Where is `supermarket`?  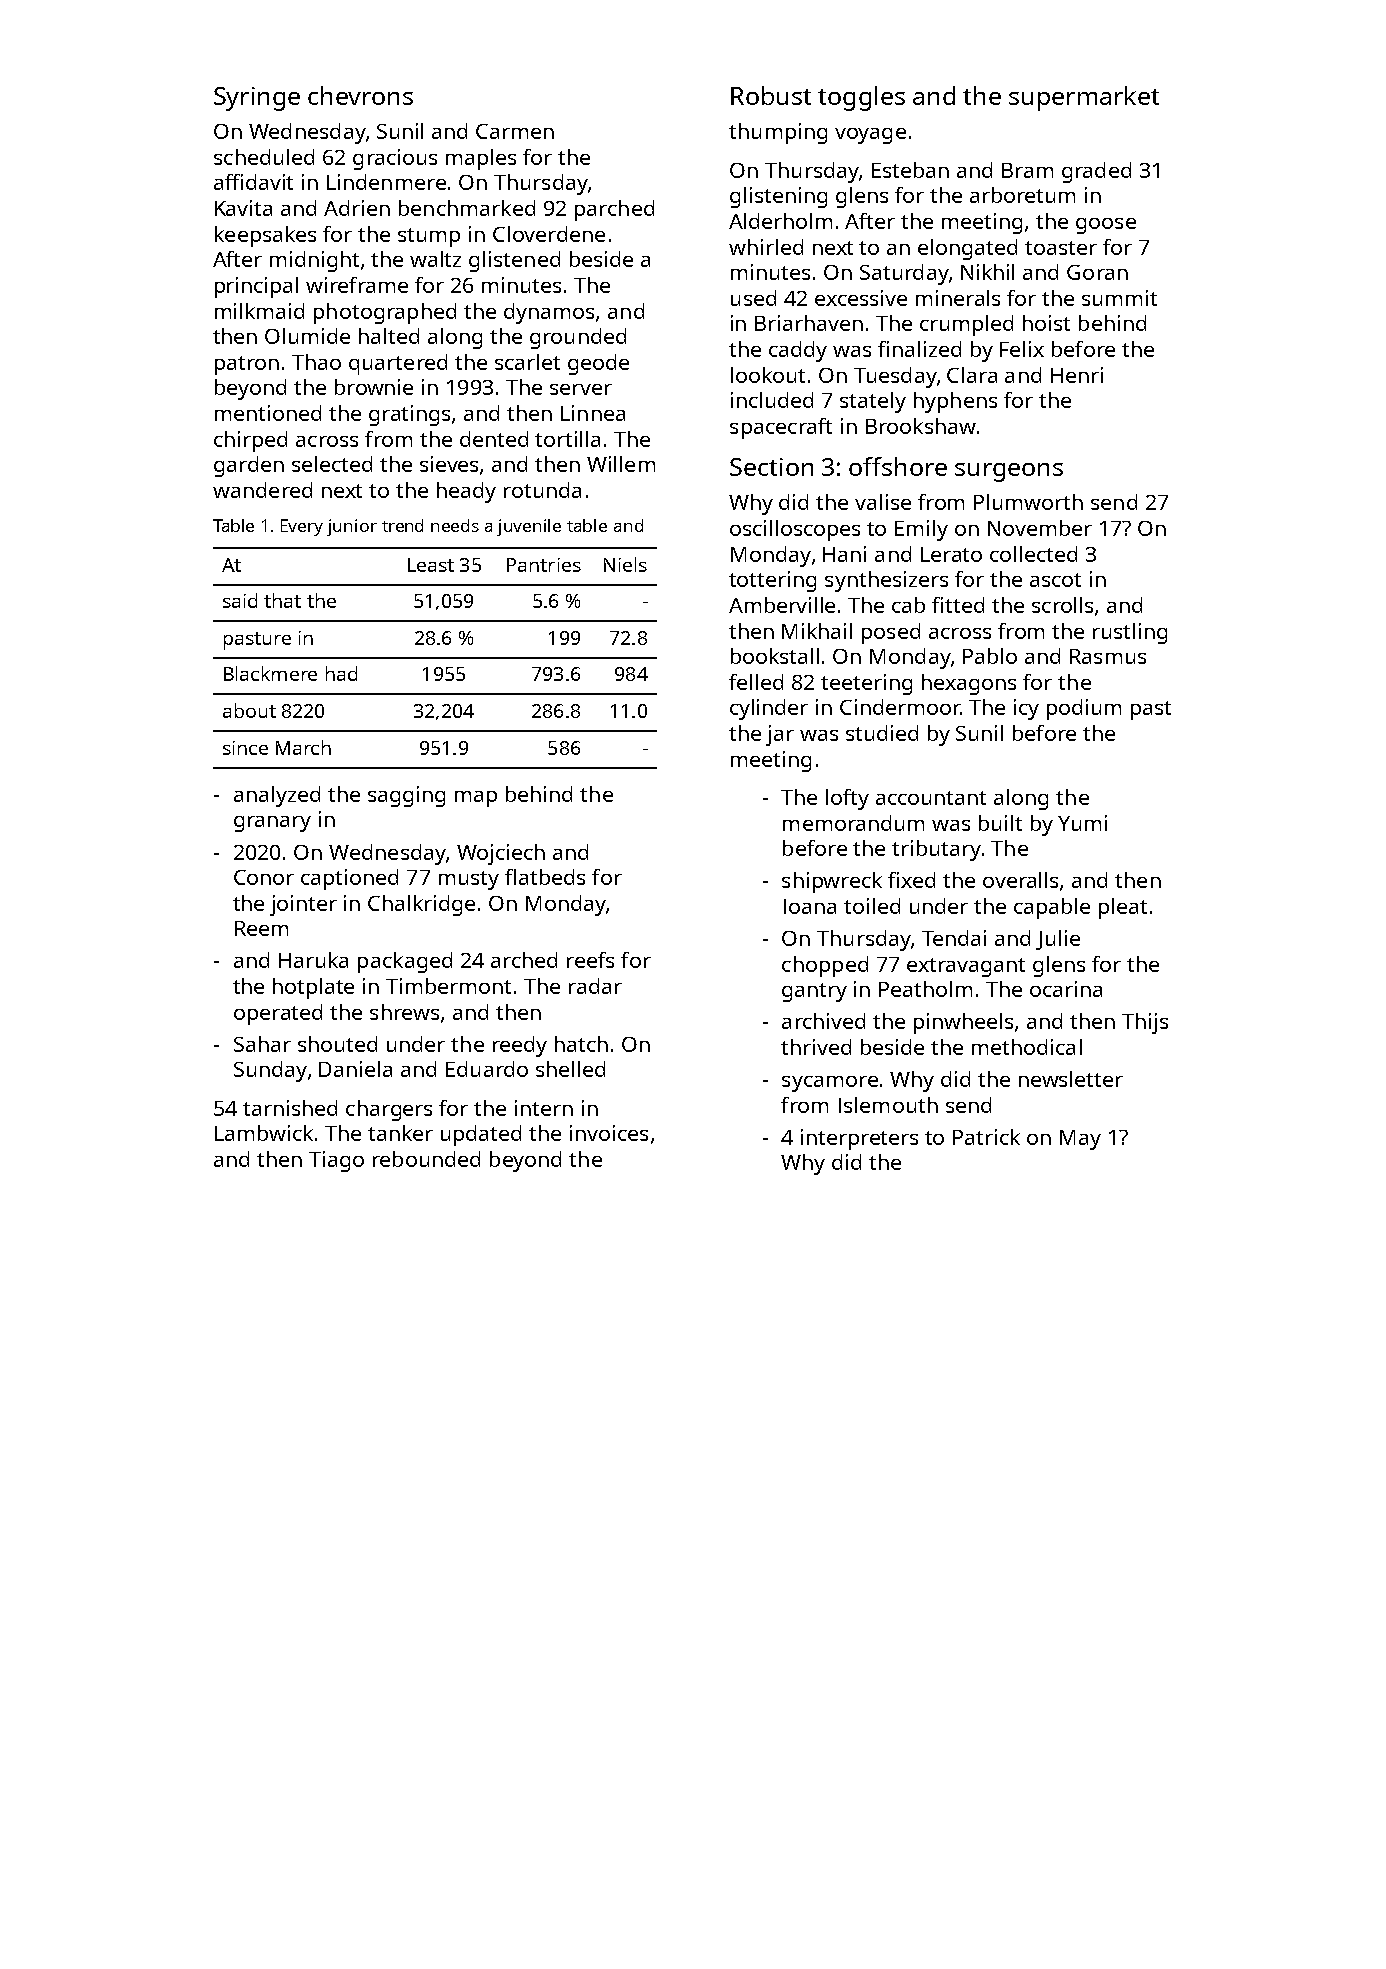
supermarket is located at coordinates (1084, 98).
